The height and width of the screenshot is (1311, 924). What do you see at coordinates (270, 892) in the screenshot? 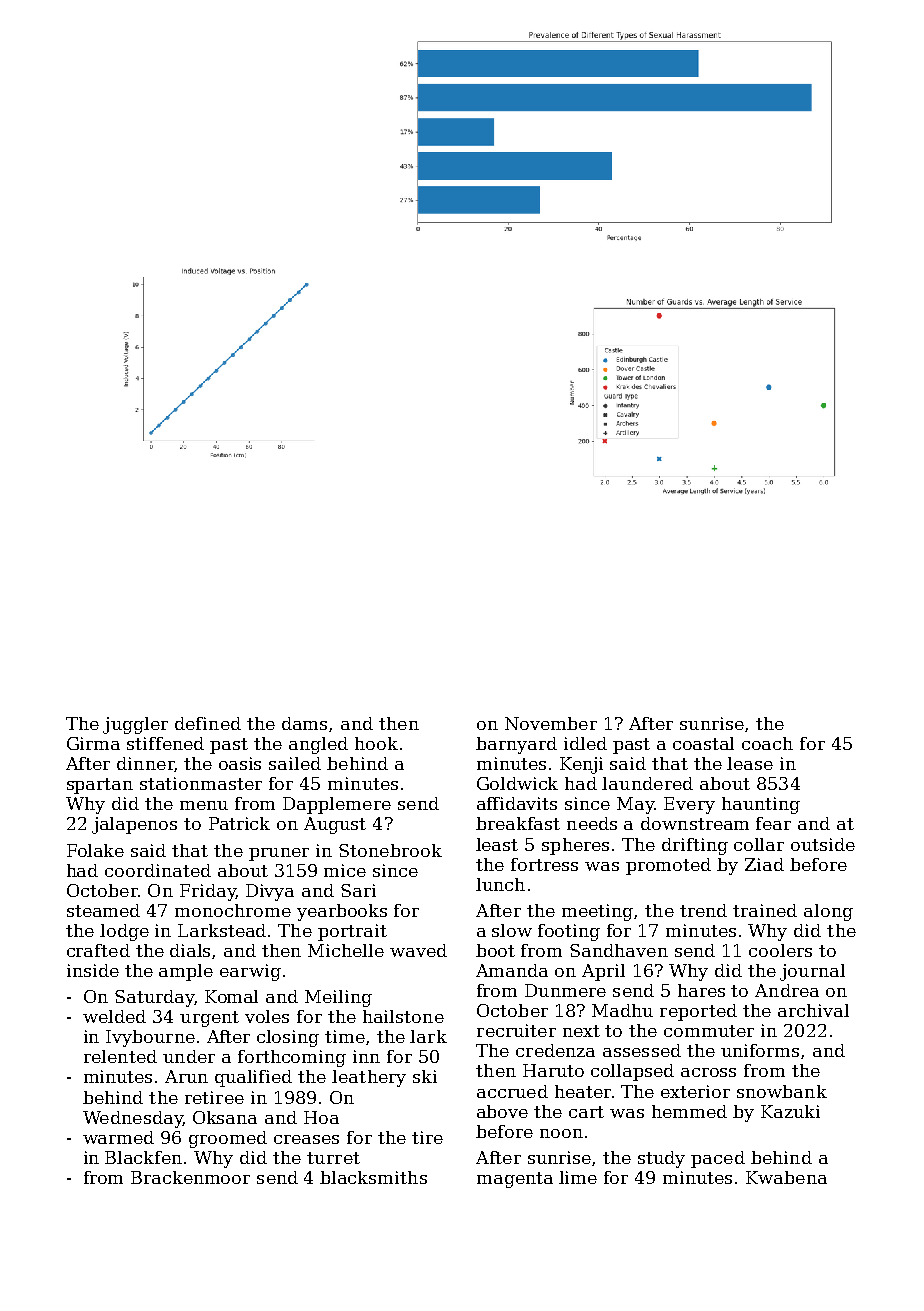
I see `Divya` at bounding box center [270, 892].
